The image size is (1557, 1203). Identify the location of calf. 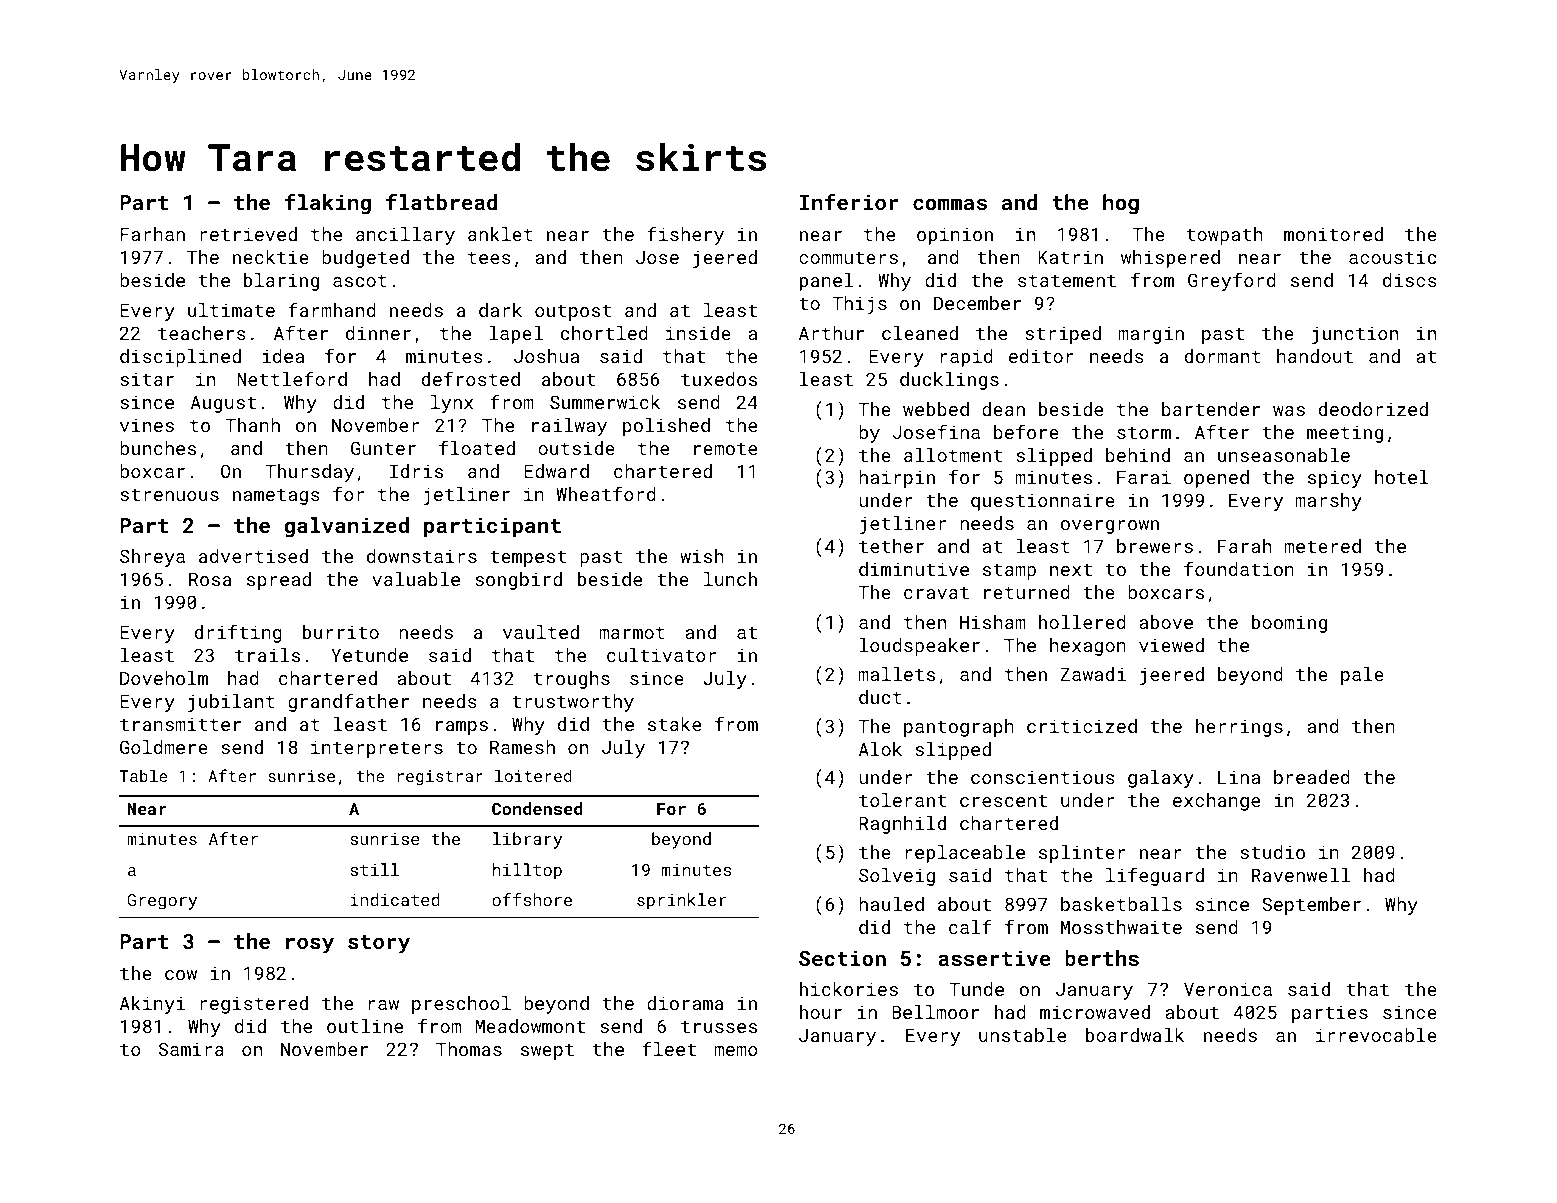
(970, 926).
